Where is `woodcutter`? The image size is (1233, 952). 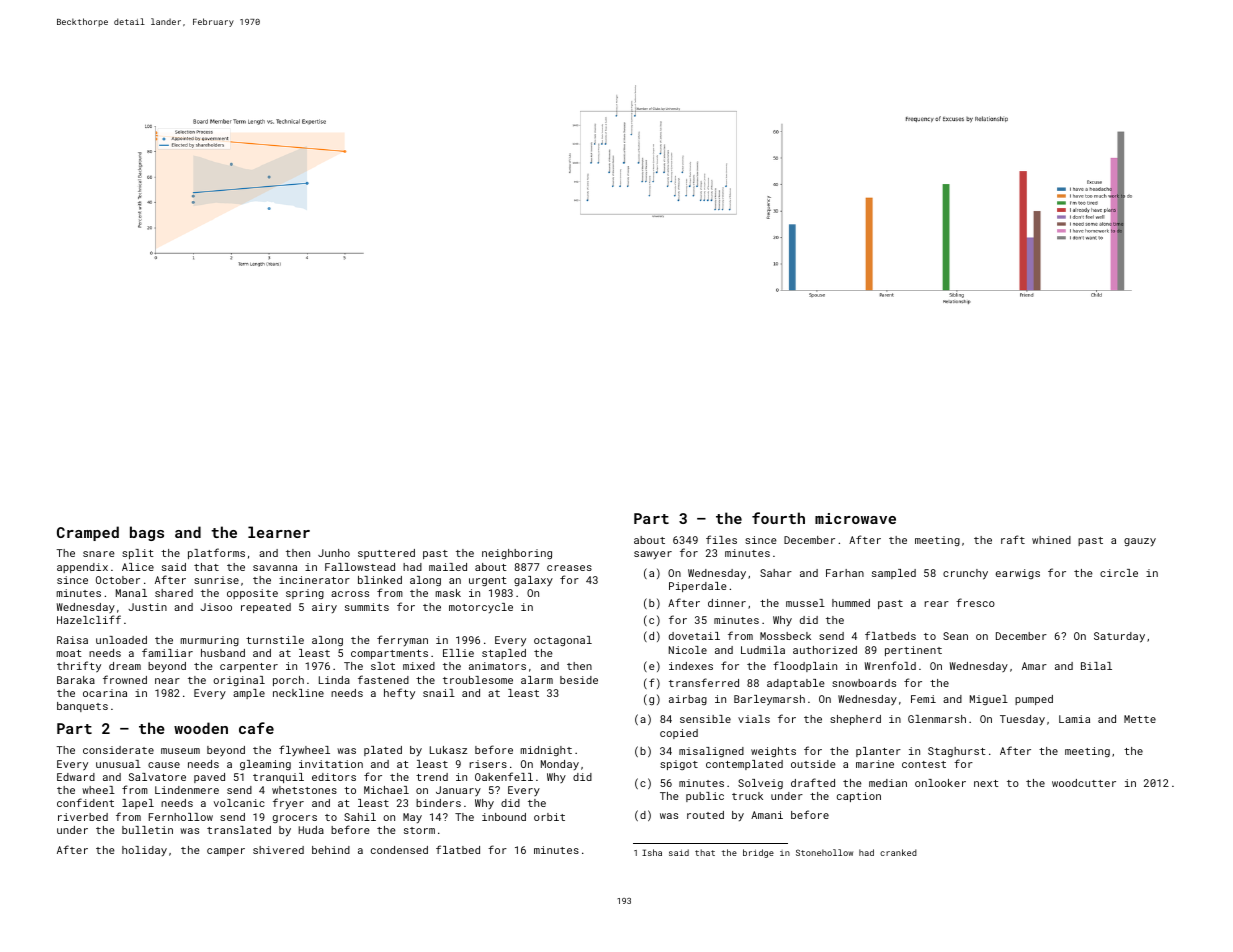
woodcutter is located at coordinates (1084, 783).
